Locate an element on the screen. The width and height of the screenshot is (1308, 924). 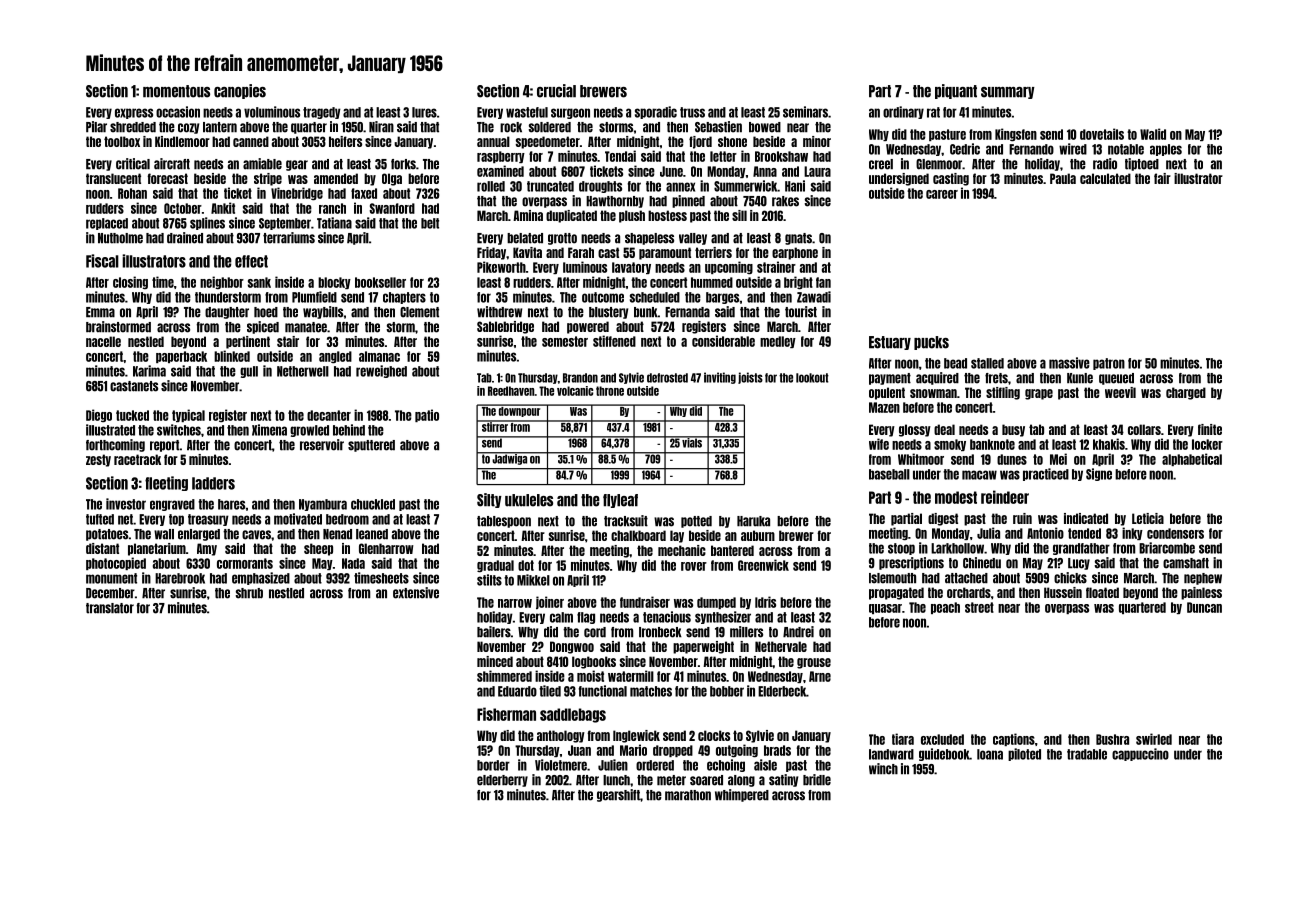
tablespoon is located at coordinates (504, 522).
